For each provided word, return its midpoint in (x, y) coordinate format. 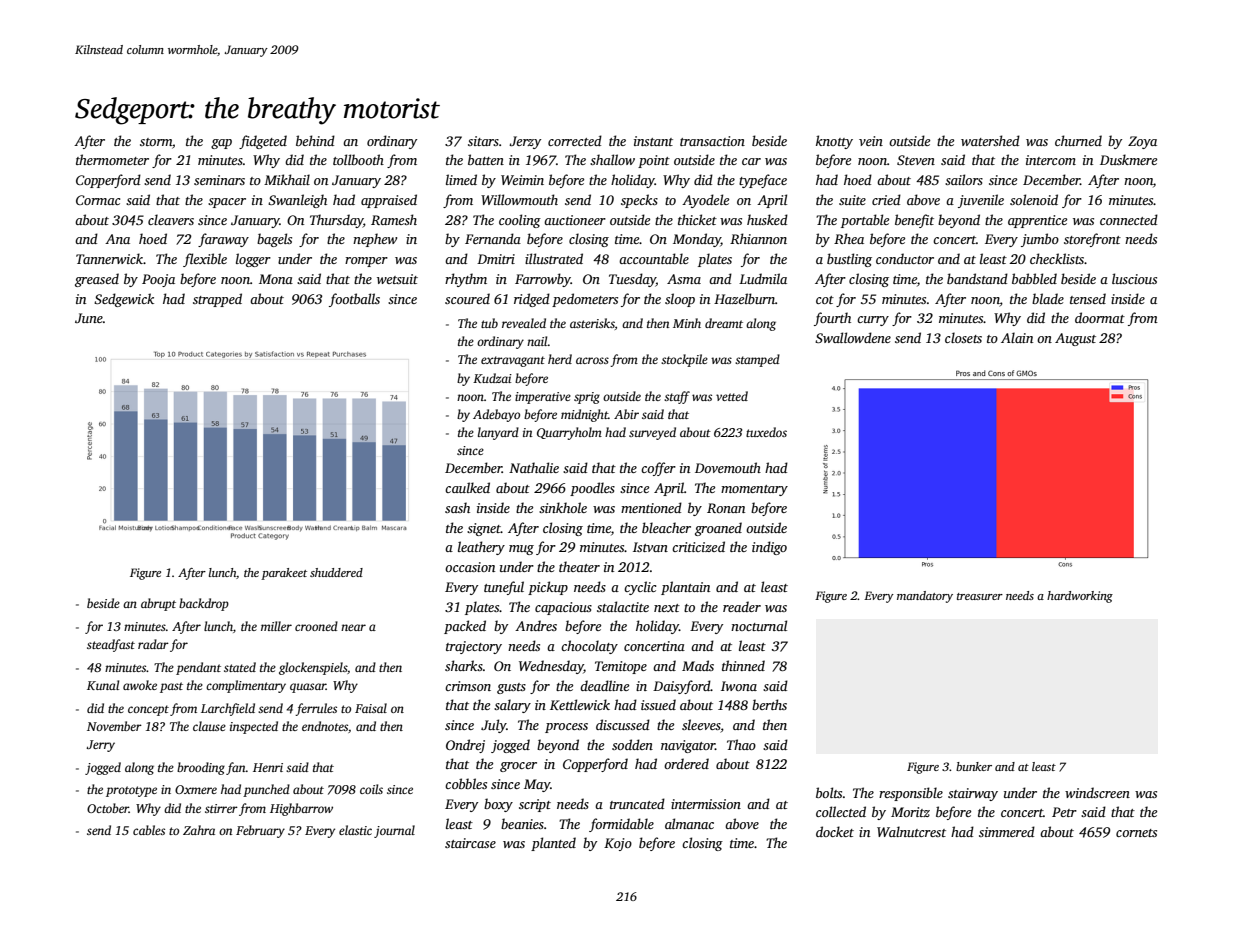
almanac (689, 823)
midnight (584, 415)
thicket (697, 219)
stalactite (623, 606)
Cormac (98, 200)
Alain (1017, 337)
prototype (131, 791)
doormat (1100, 317)
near (353, 627)
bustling (849, 260)
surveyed (652, 433)
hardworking (1080, 597)
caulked (467, 487)
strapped (217, 300)
